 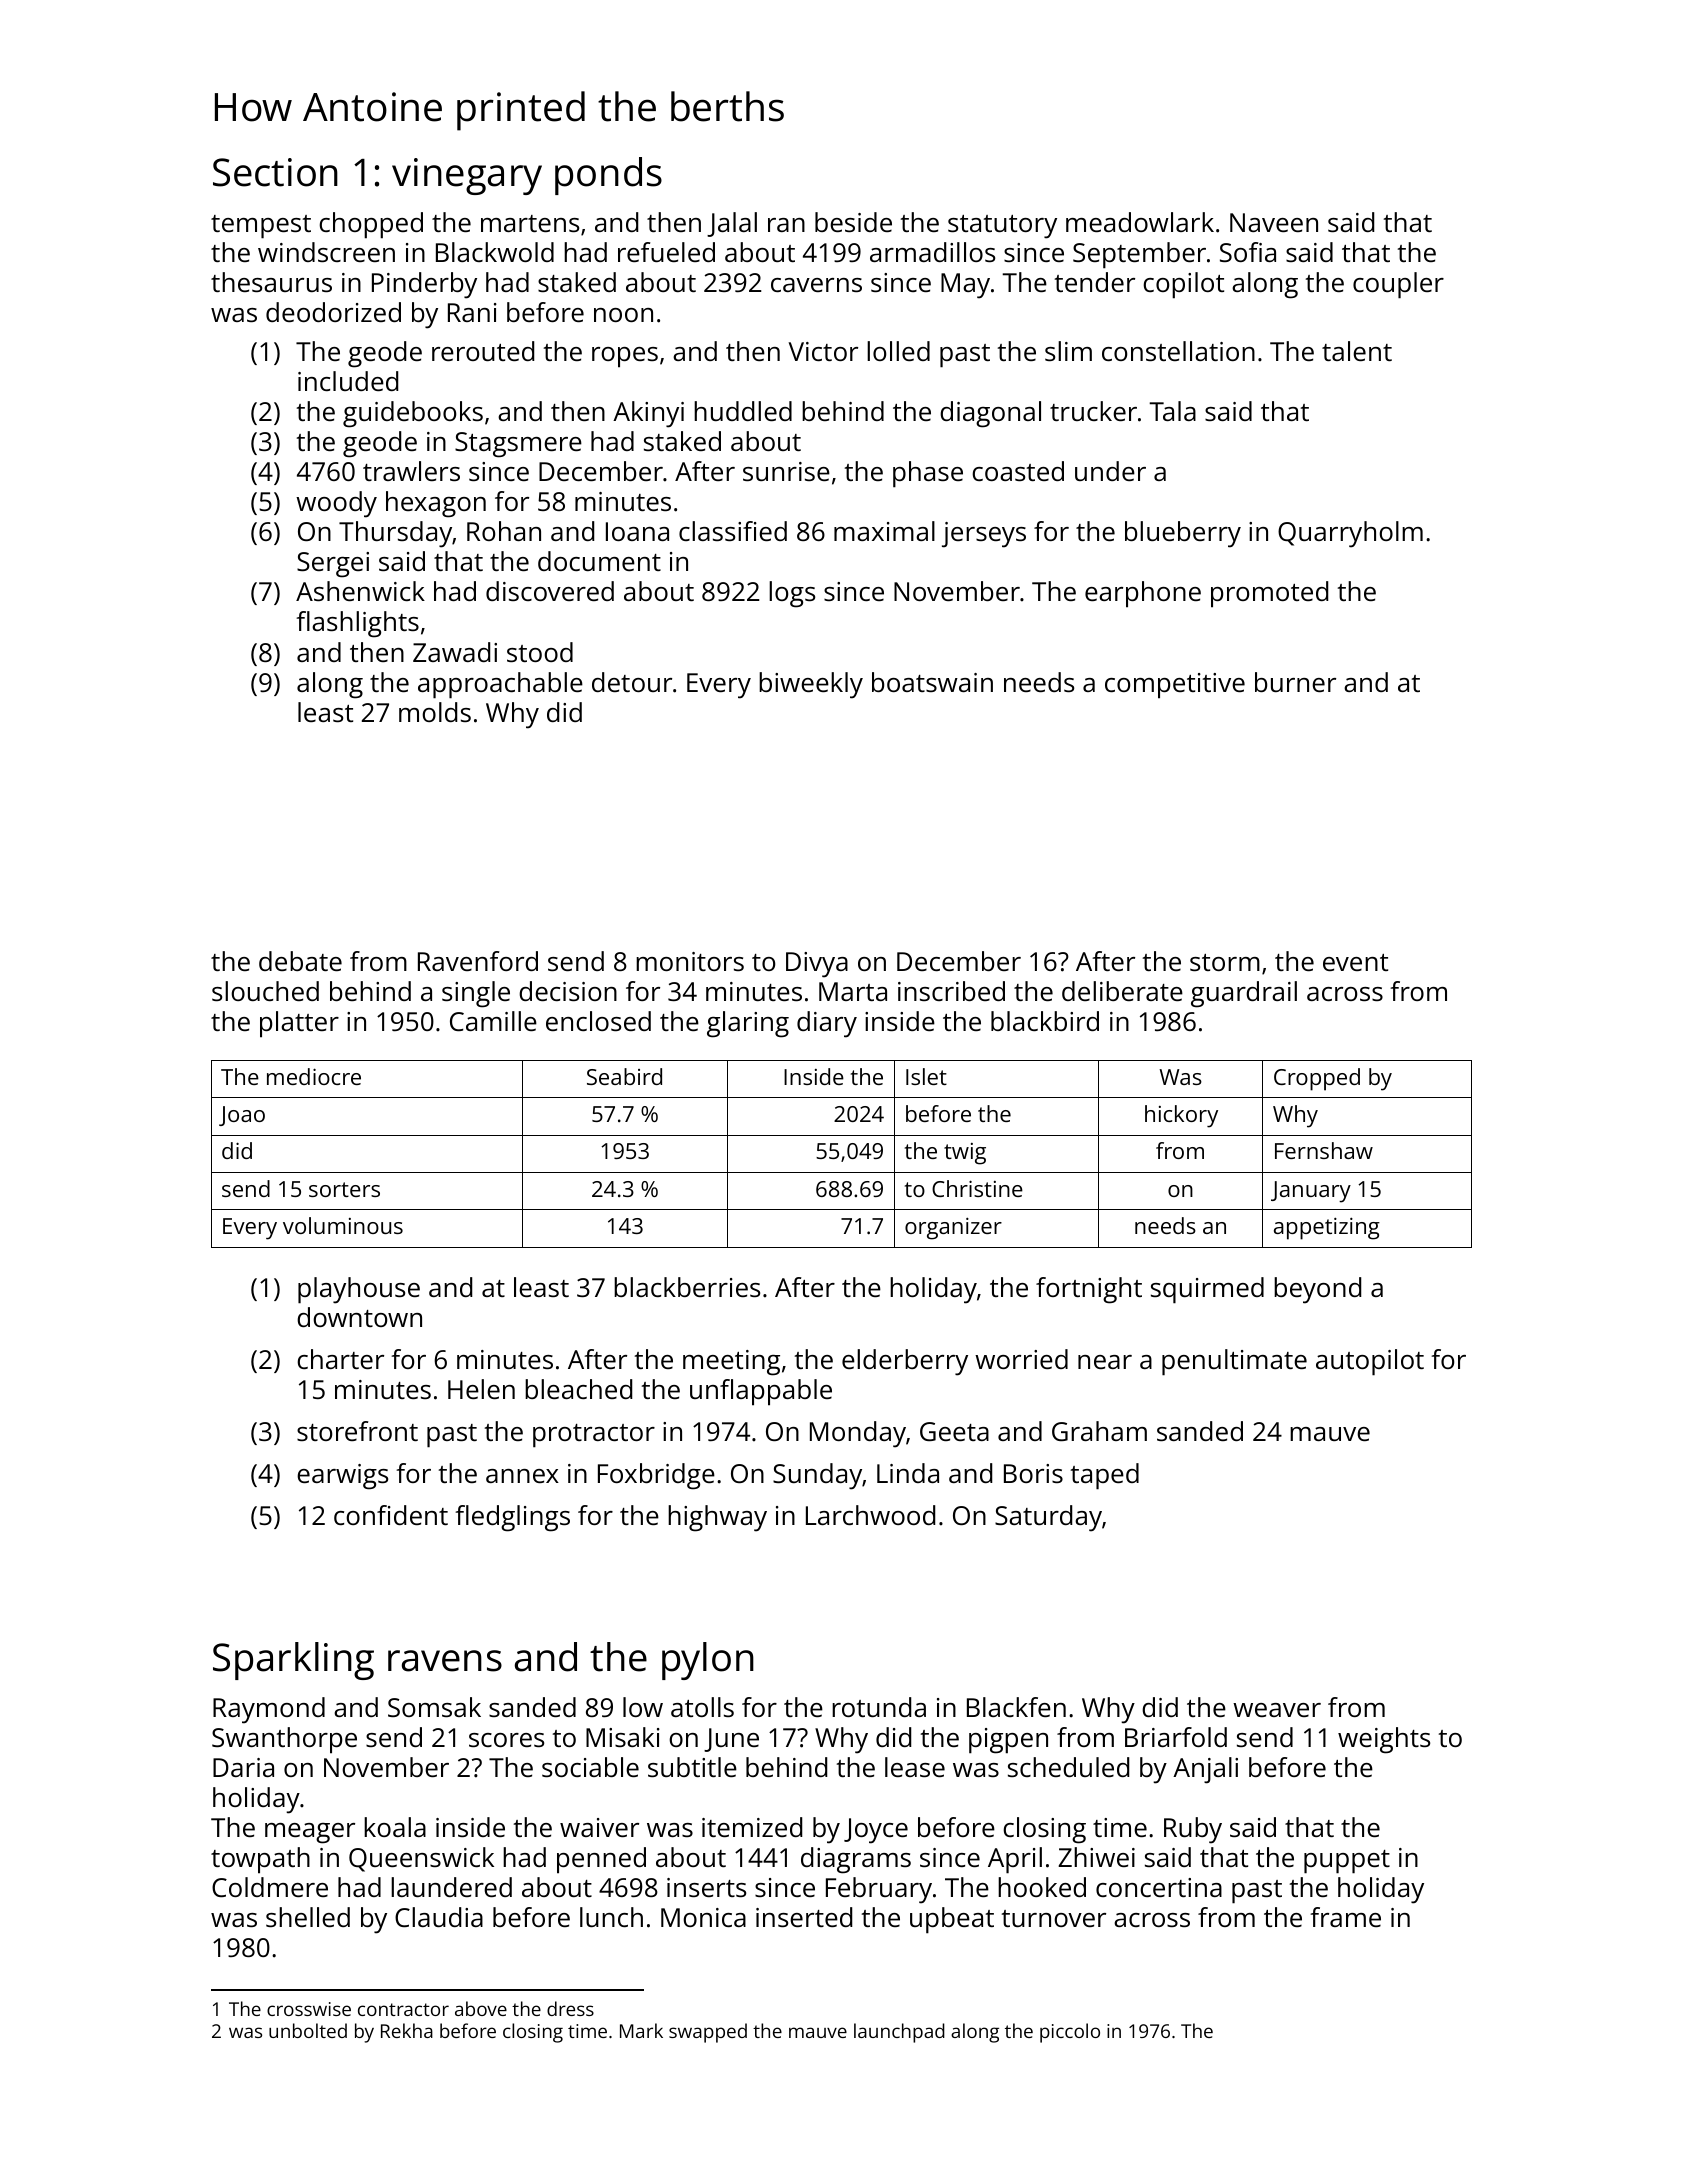 What do you see at coordinates (1357, 351) in the document?
I see `talent` at bounding box center [1357, 351].
